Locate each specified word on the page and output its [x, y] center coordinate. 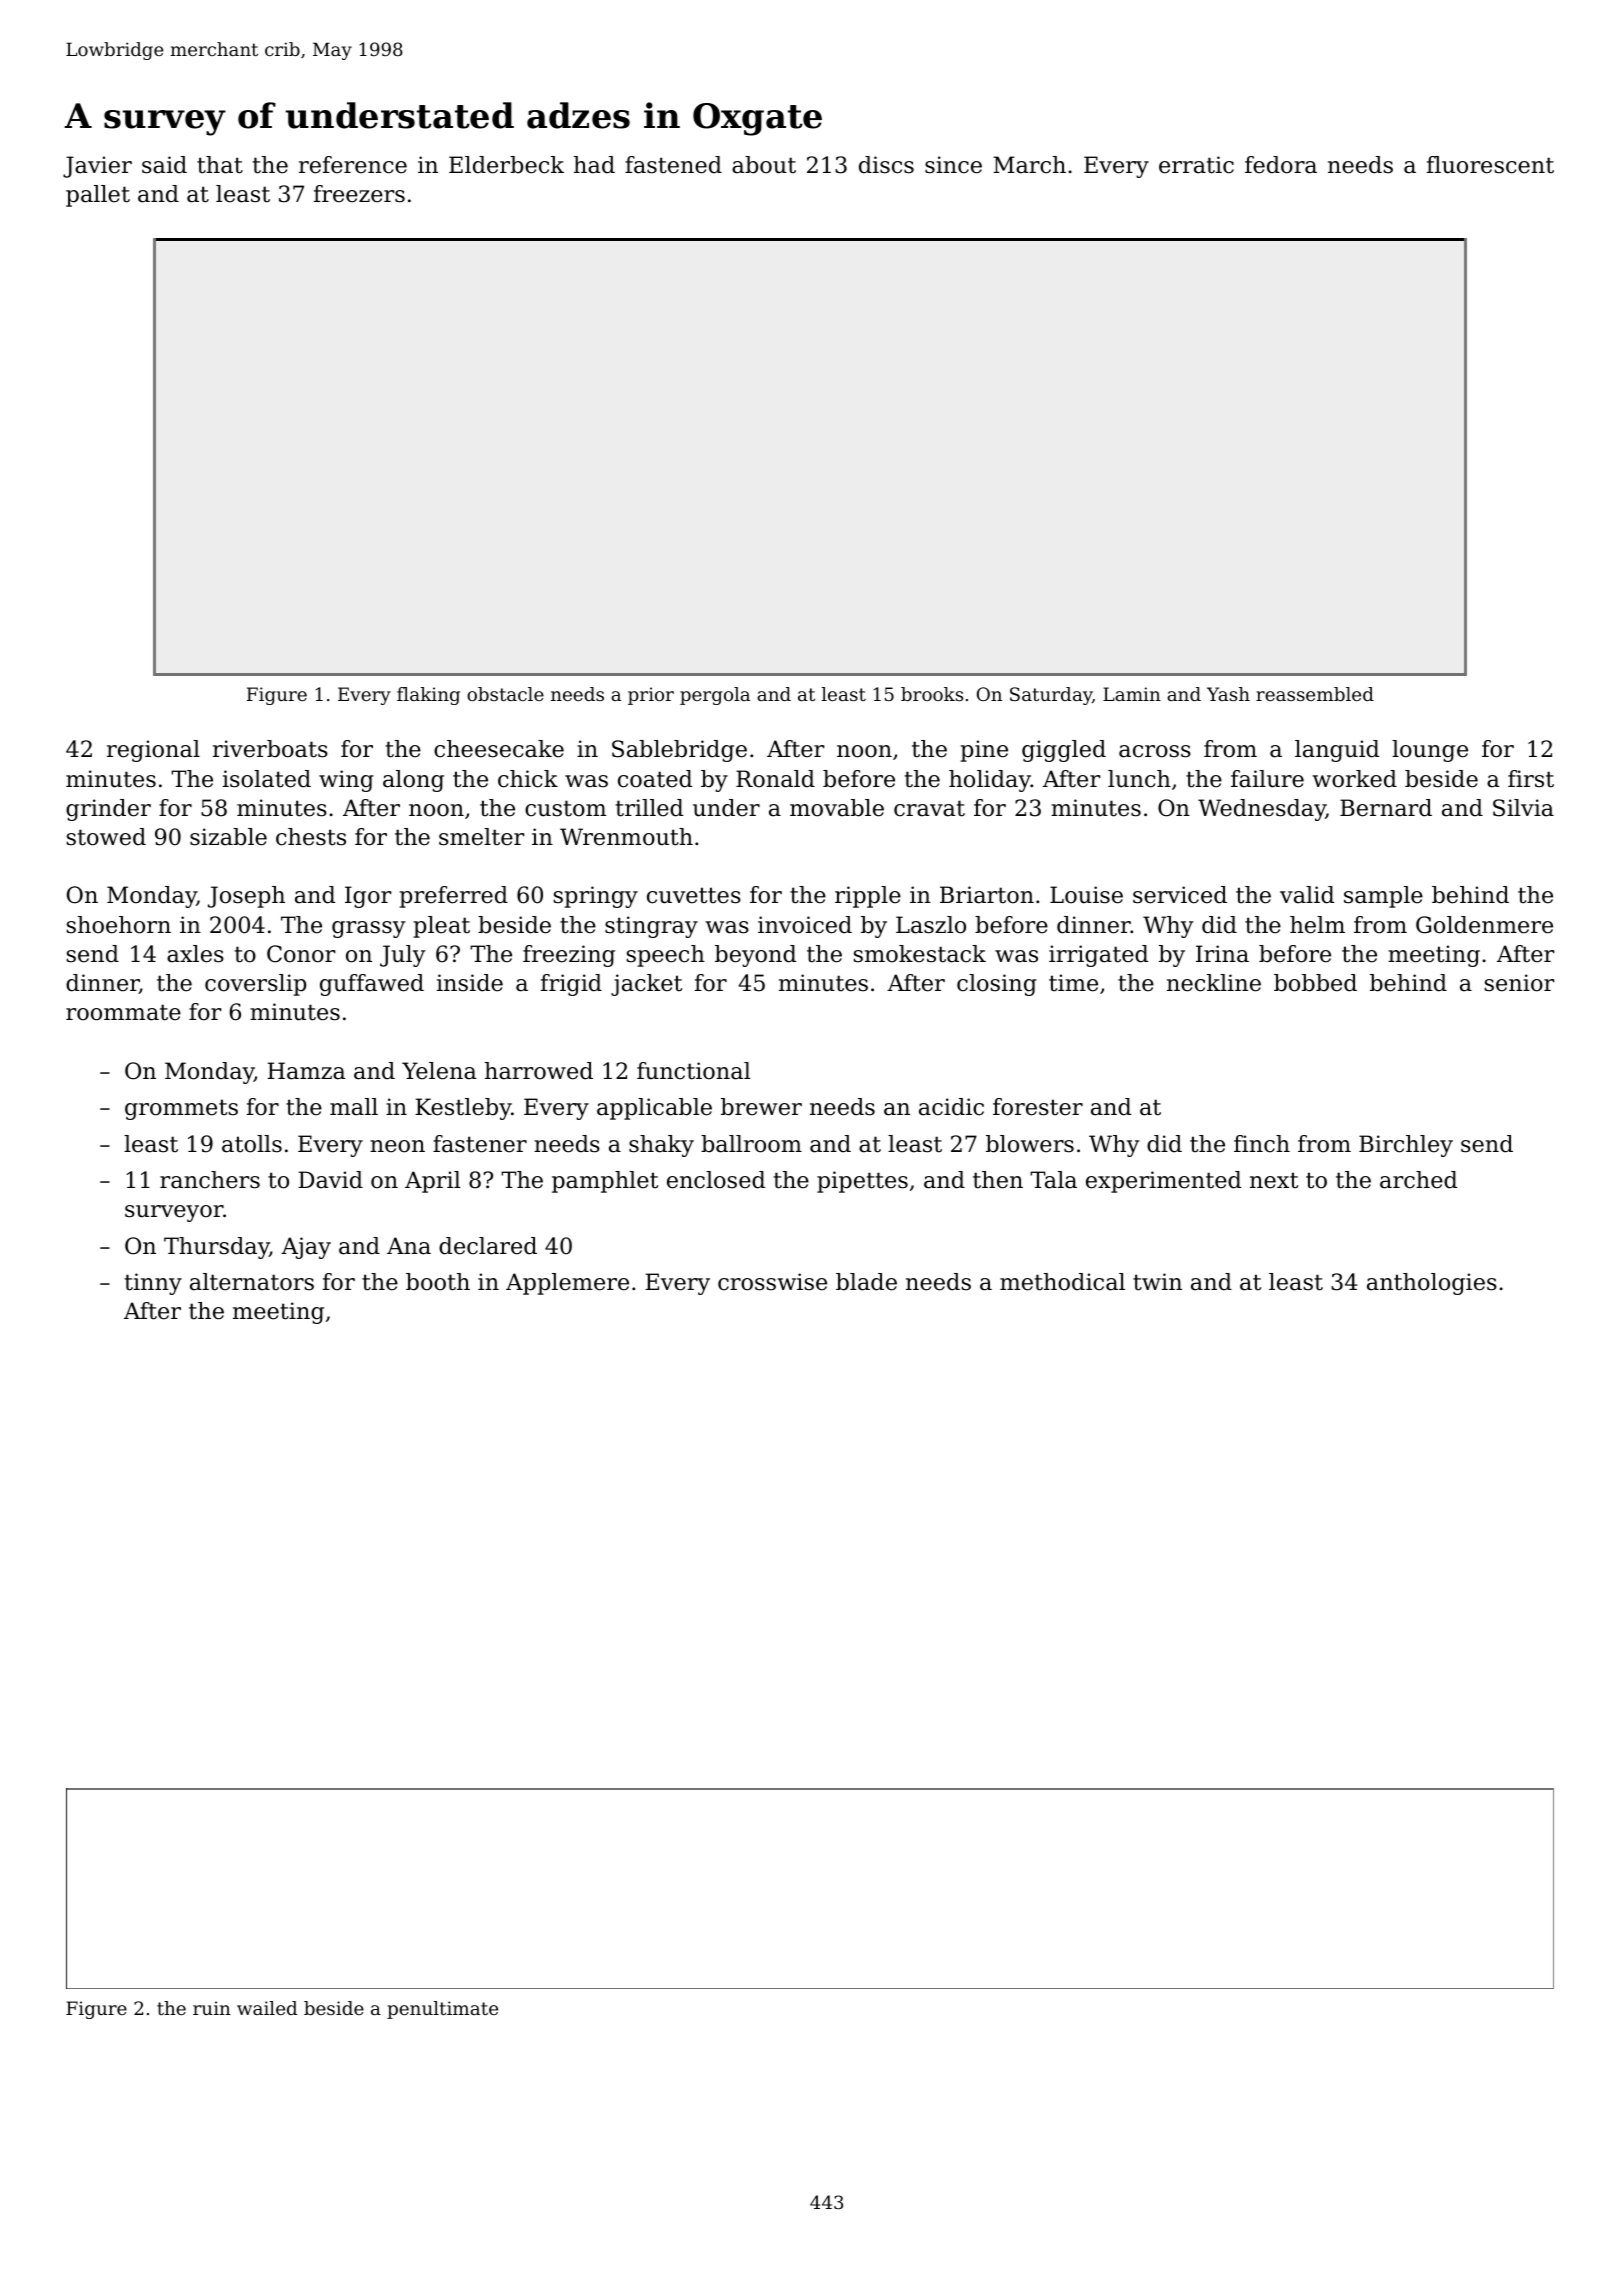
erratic [1196, 165]
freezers [359, 194]
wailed [267, 2008]
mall [354, 1107]
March [1029, 165]
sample [1383, 897]
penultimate [442, 2010]
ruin [212, 2008]
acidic [951, 1107]
